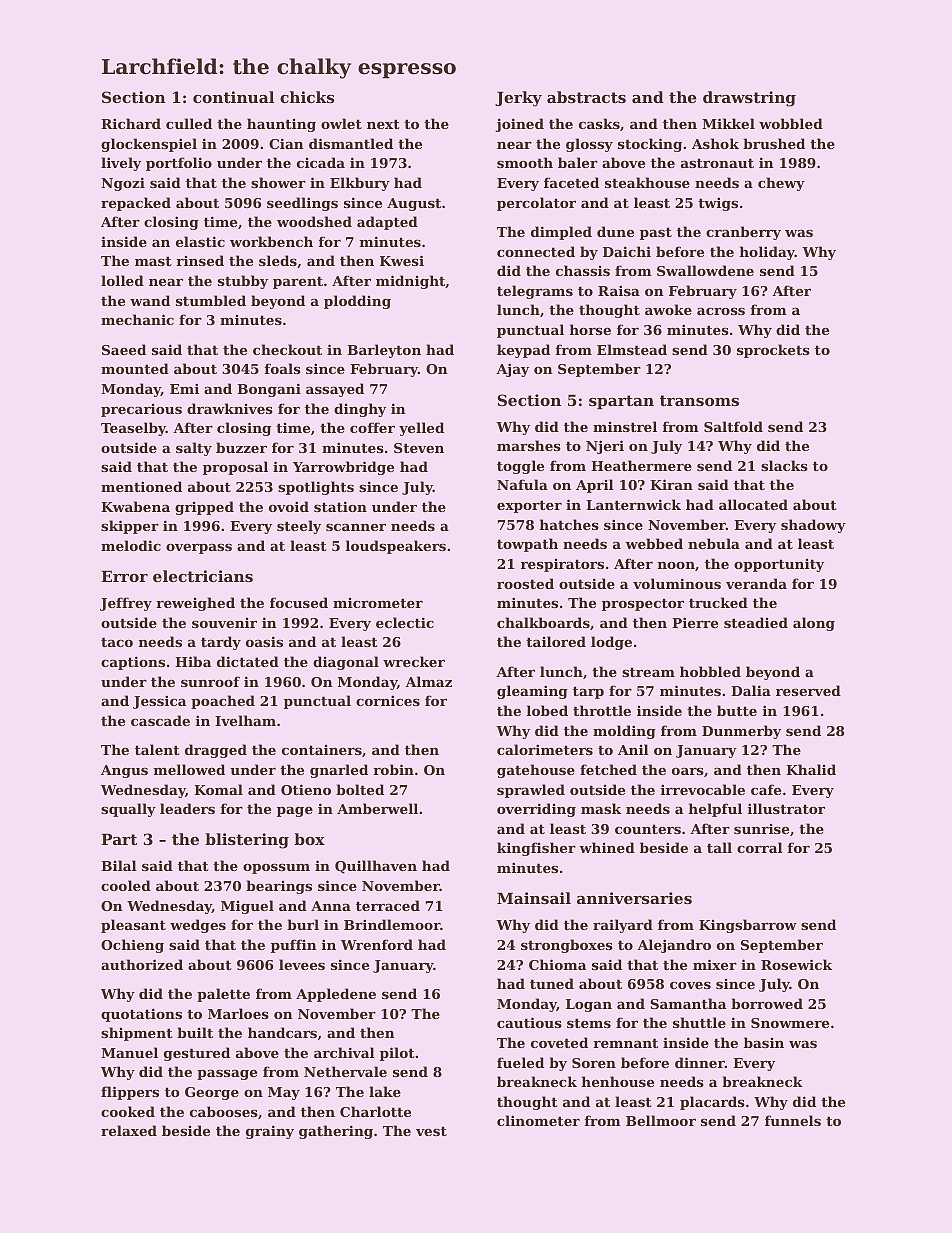 This document has height=1233, width=952. What do you see at coordinates (307, 97) in the document?
I see `chicks` at bounding box center [307, 97].
